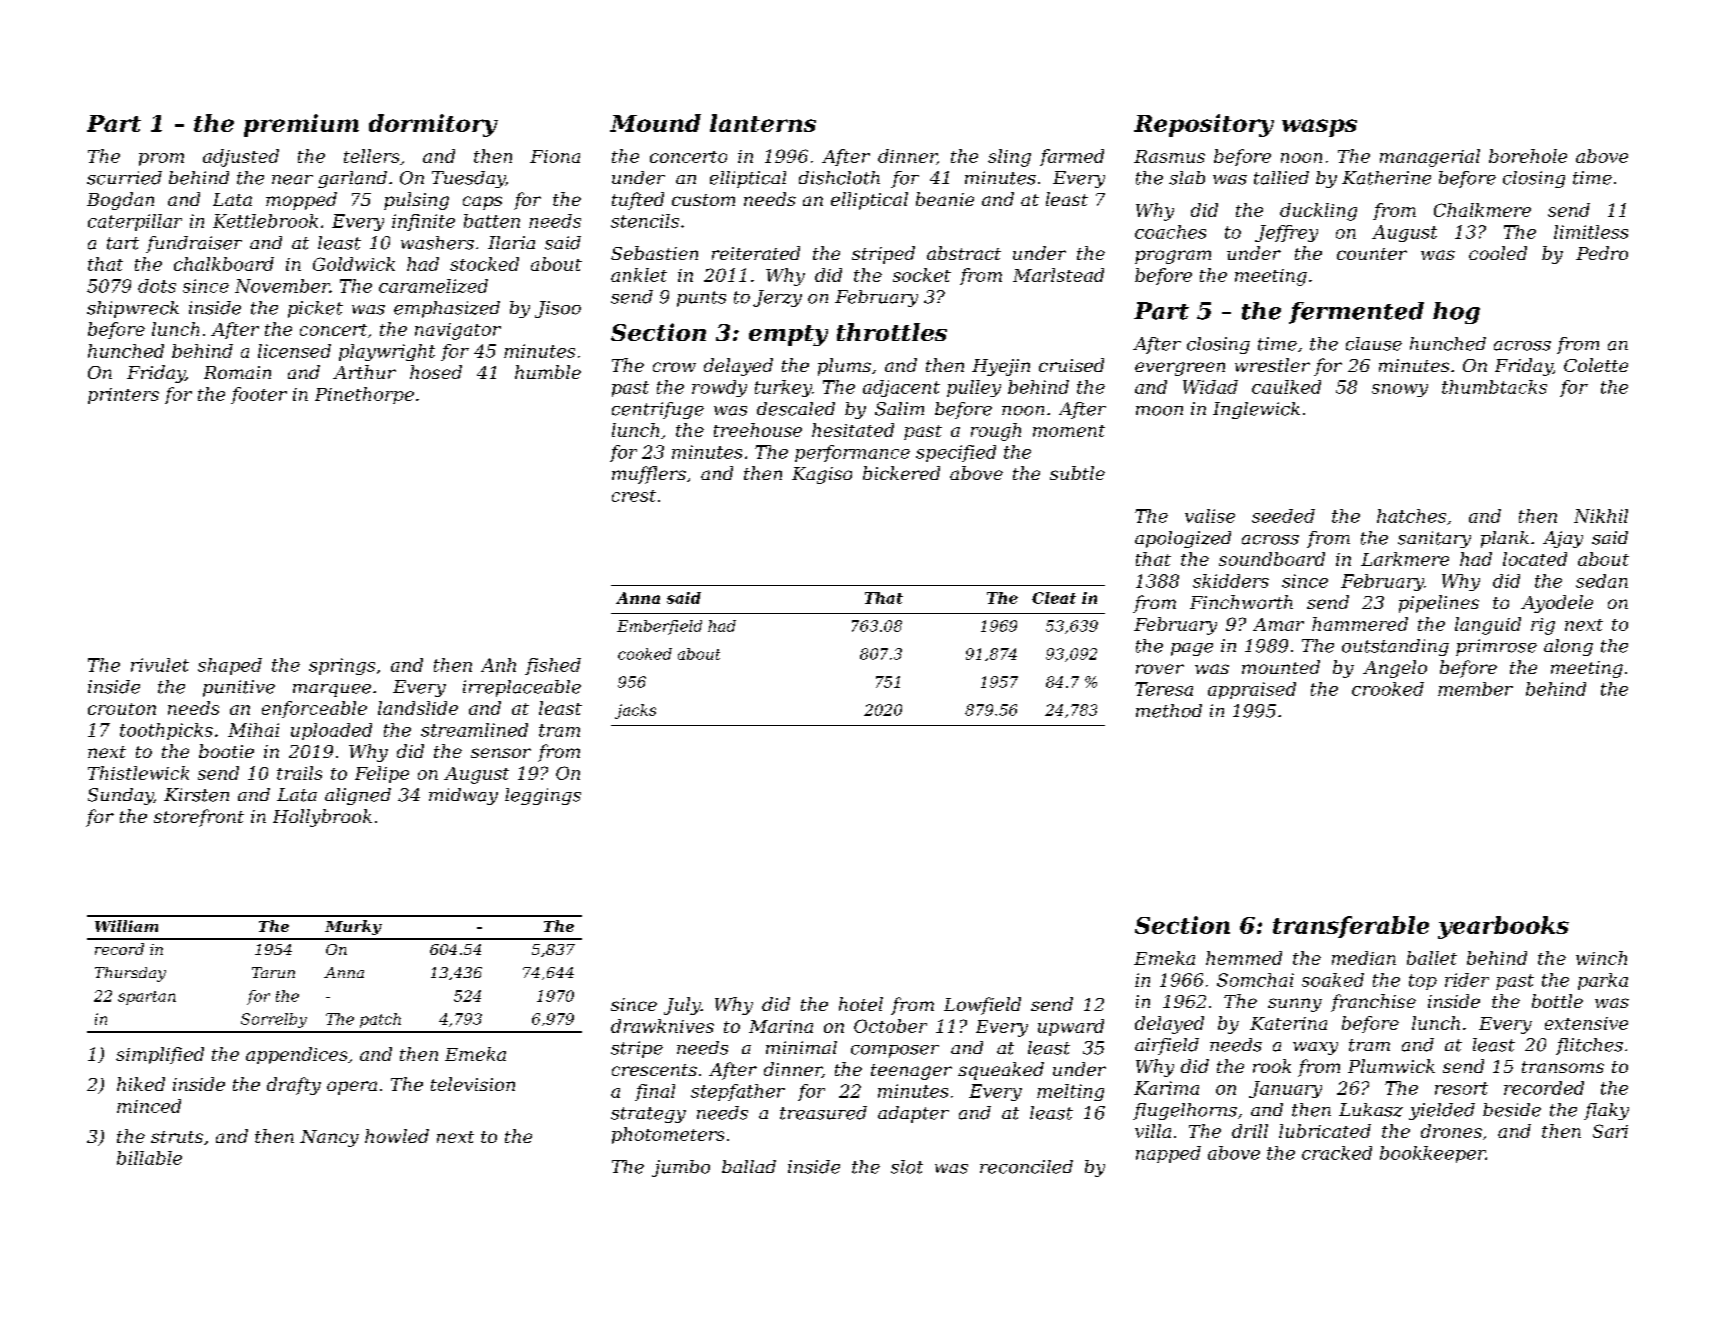 This page has height=1326, width=1716. I want to click on treehouse, so click(758, 430).
